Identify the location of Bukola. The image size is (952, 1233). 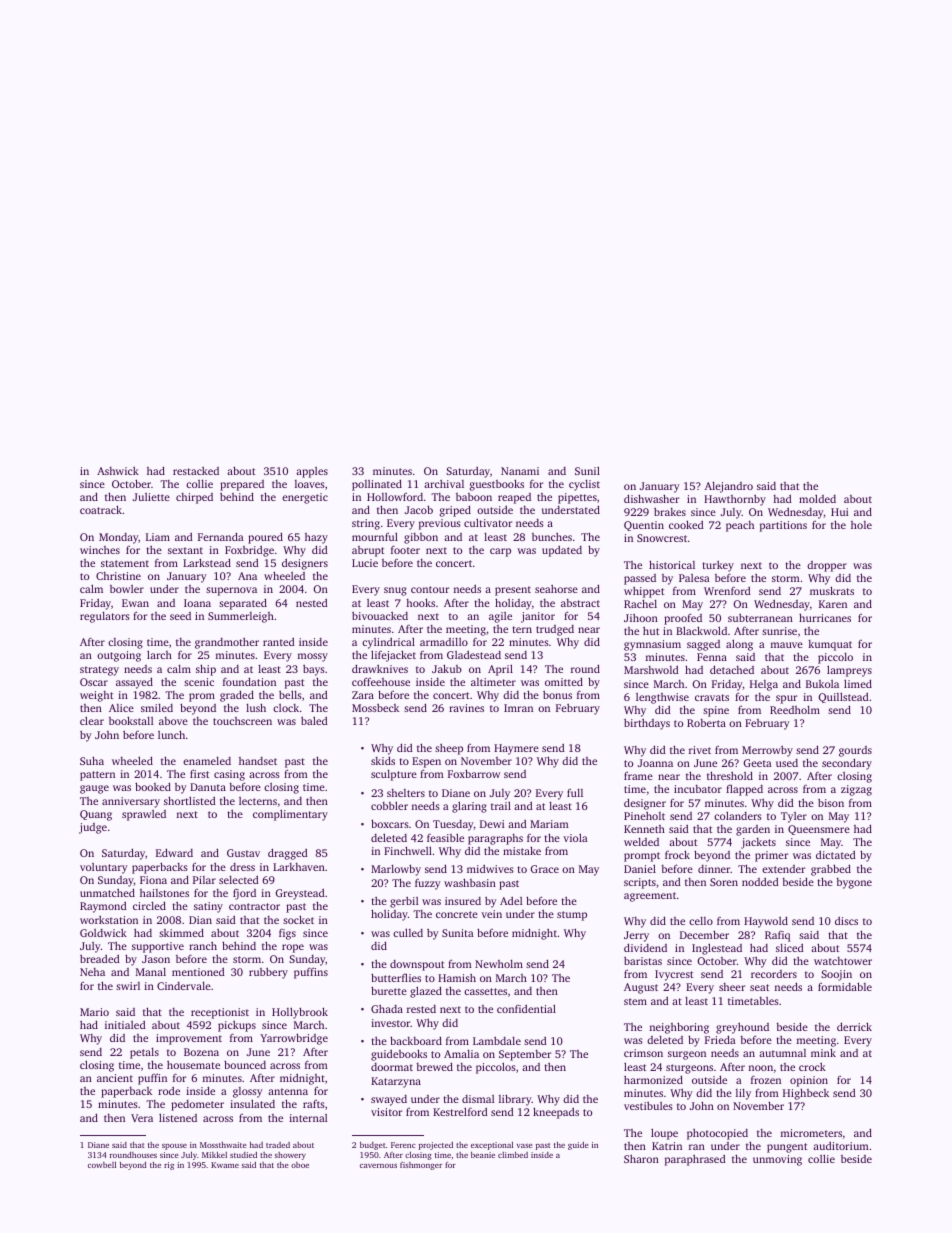
(822, 684).
